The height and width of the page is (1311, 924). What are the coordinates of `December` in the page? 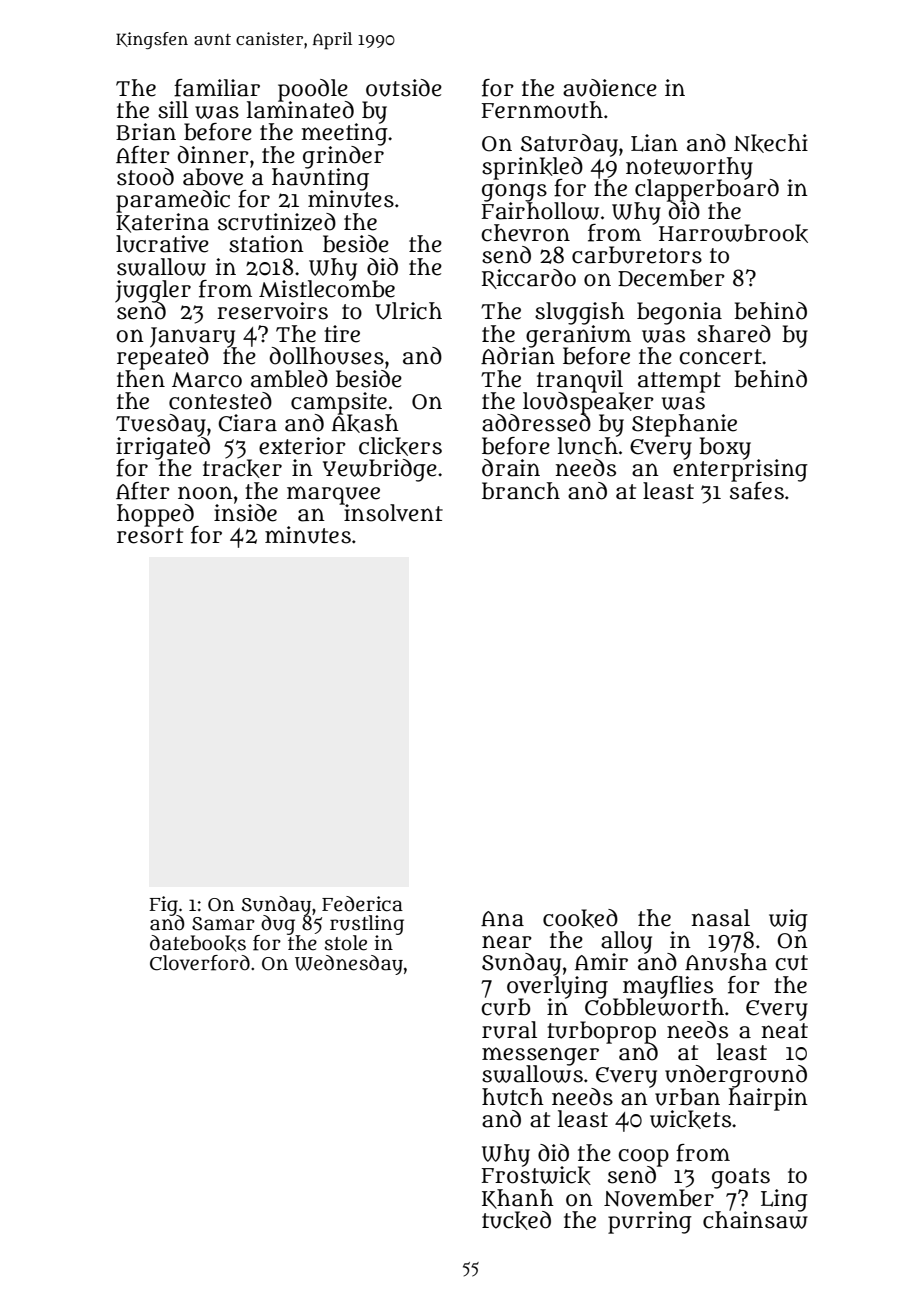 It's located at (671, 278).
